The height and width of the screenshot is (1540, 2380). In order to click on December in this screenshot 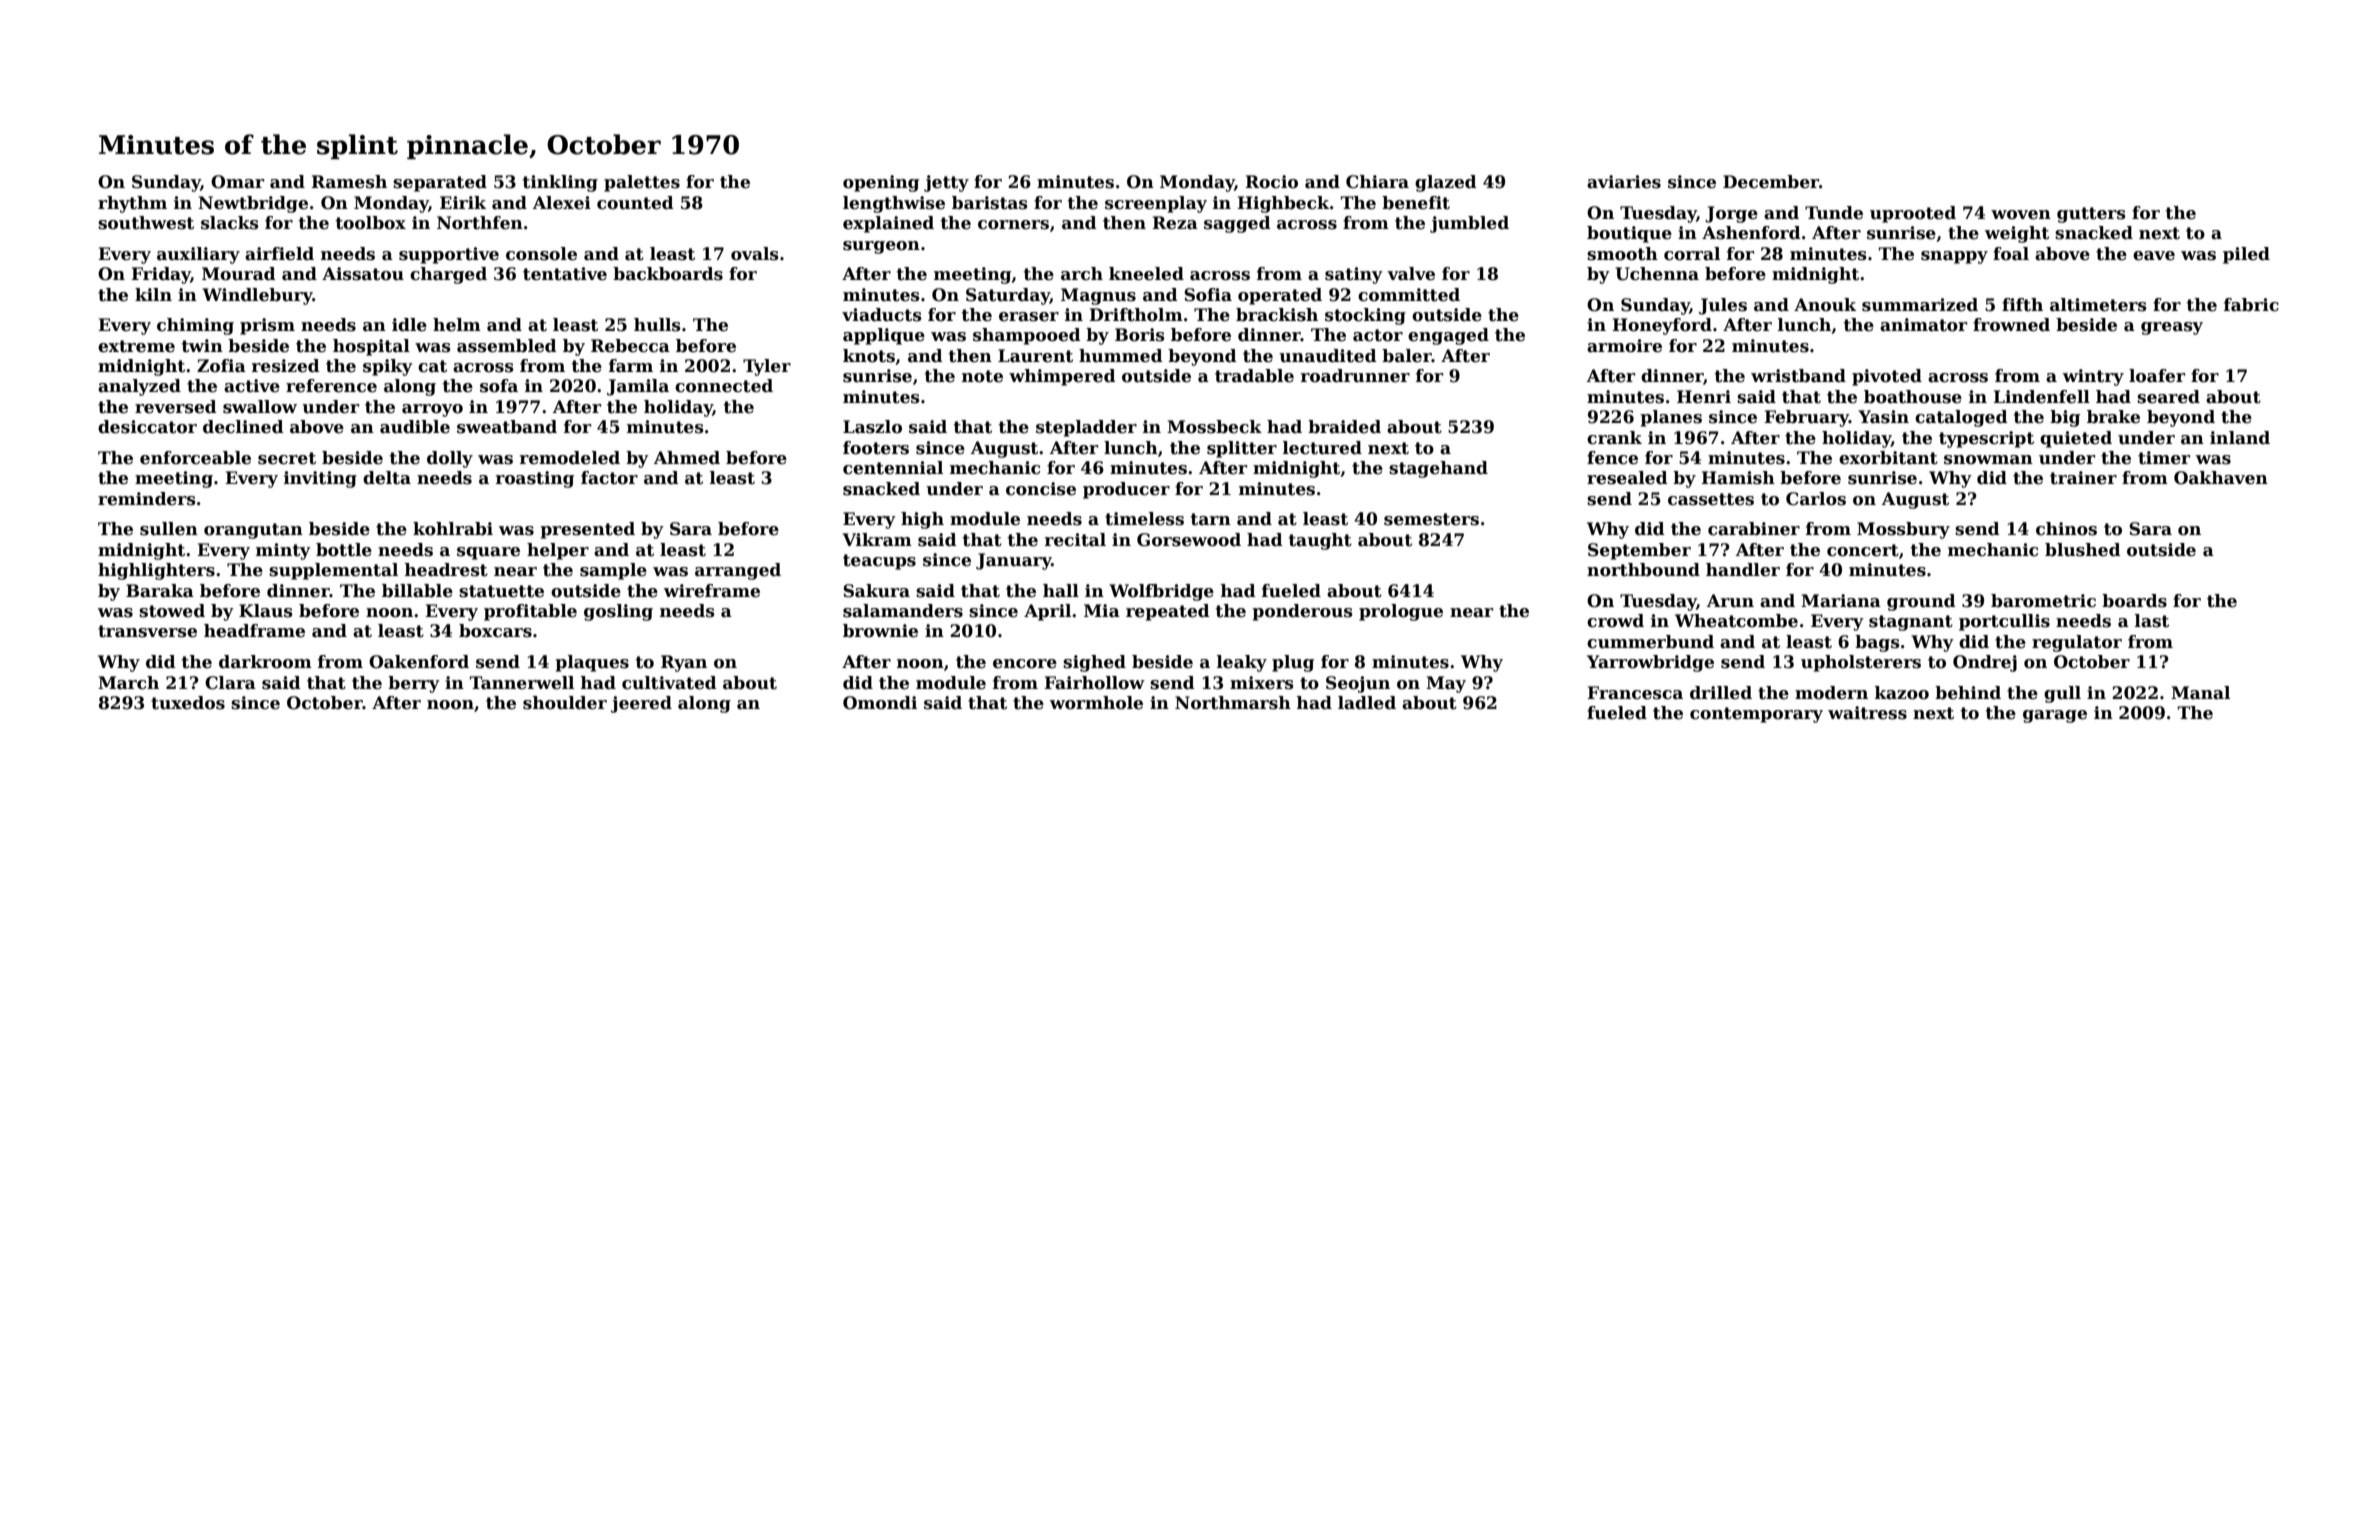, I will do `click(1771, 182)`.
